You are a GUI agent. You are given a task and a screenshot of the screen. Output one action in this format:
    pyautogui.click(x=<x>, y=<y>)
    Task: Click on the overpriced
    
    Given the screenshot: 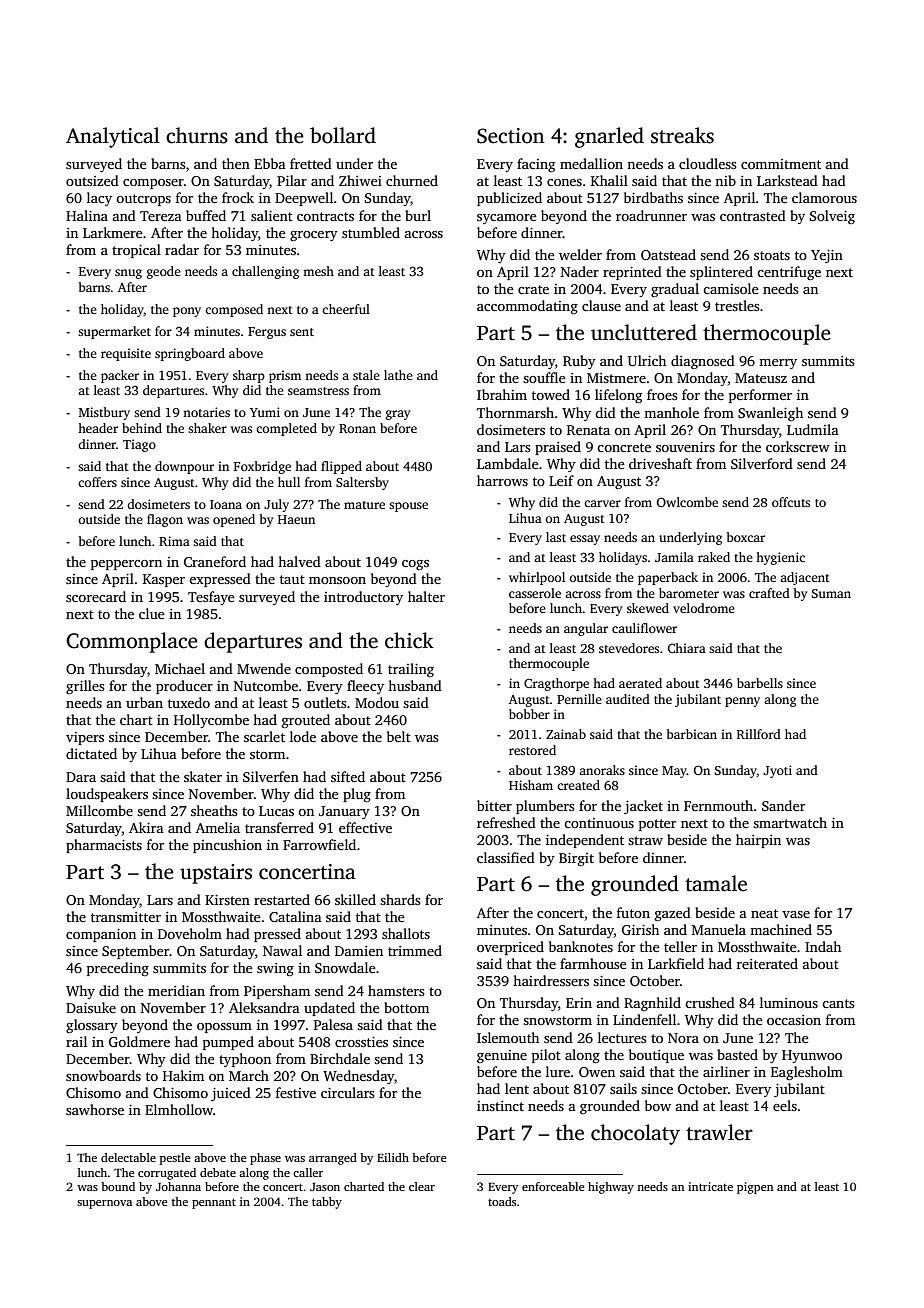 What is the action you would take?
    pyautogui.click(x=510, y=948)
